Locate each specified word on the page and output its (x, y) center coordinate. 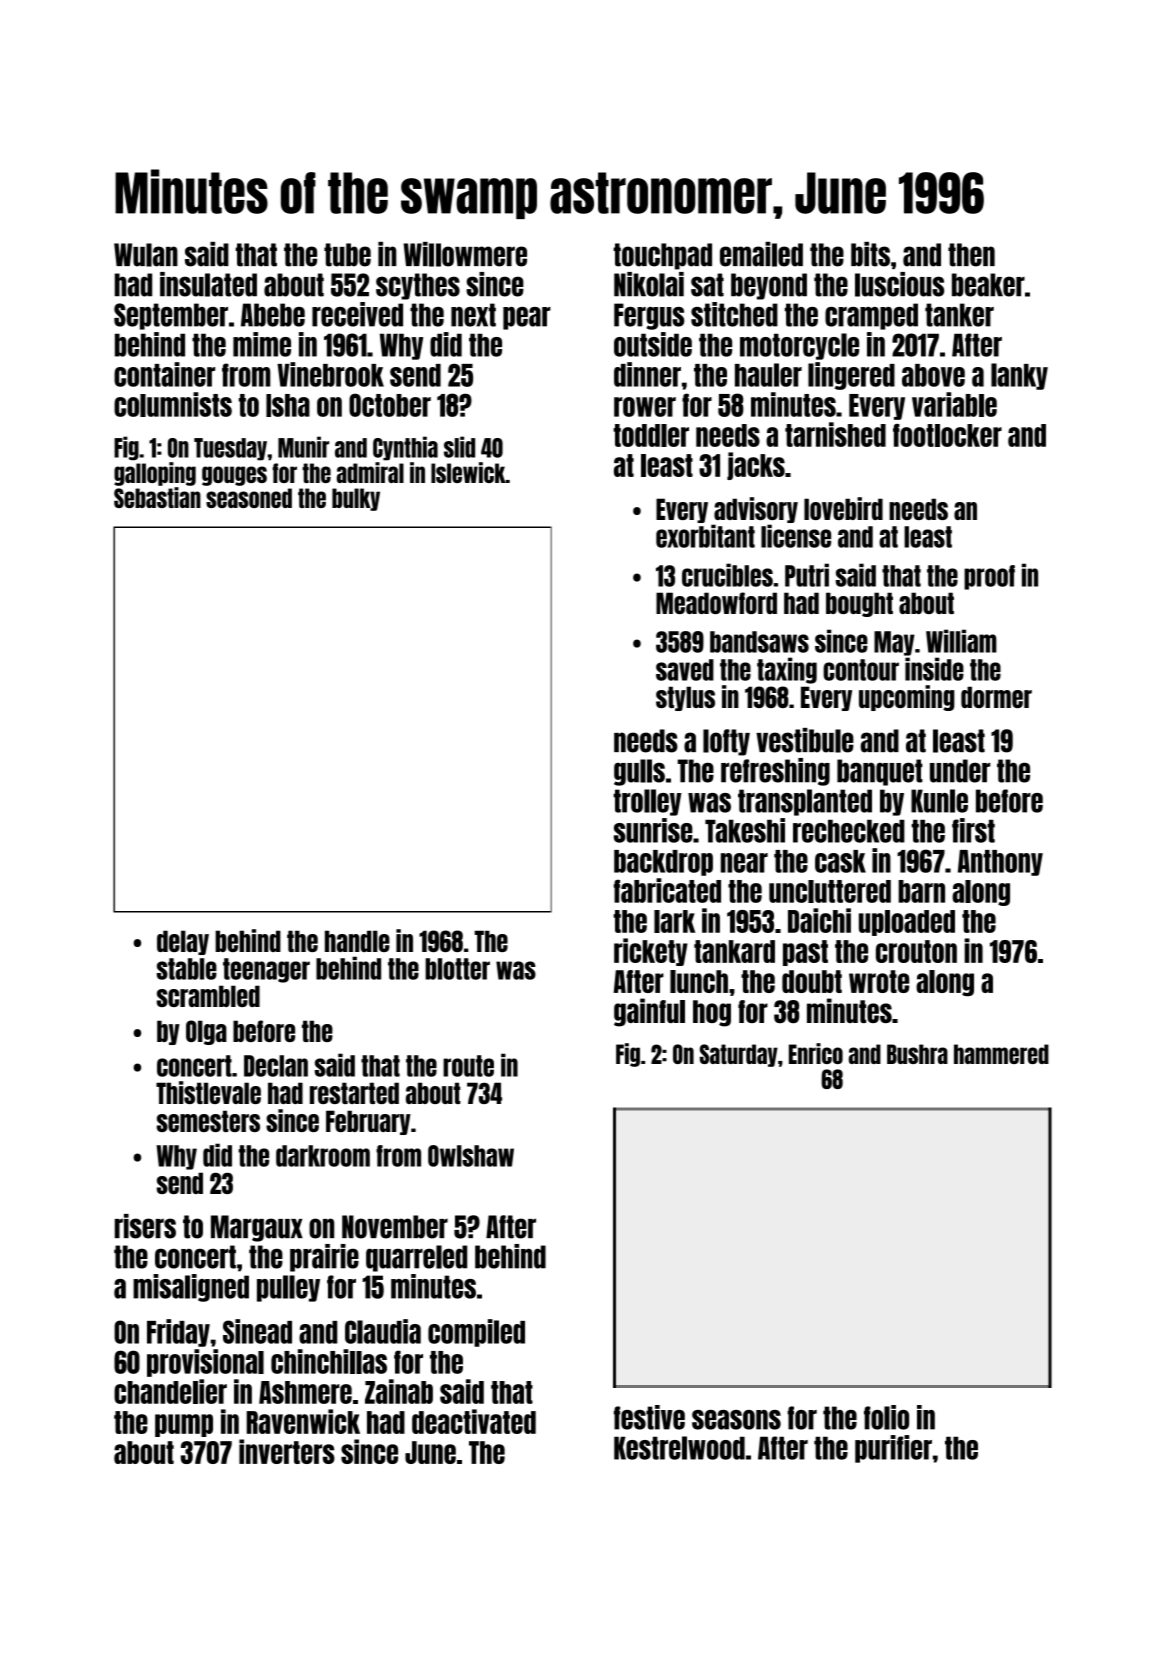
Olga (206, 1032)
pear (527, 318)
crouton (916, 951)
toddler (651, 435)
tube (347, 255)
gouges (234, 476)
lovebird (843, 508)
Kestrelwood (679, 1448)
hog (712, 1013)
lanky (1019, 376)
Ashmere (305, 1392)
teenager (266, 970)
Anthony (1000, 863)
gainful (649, 1012)
